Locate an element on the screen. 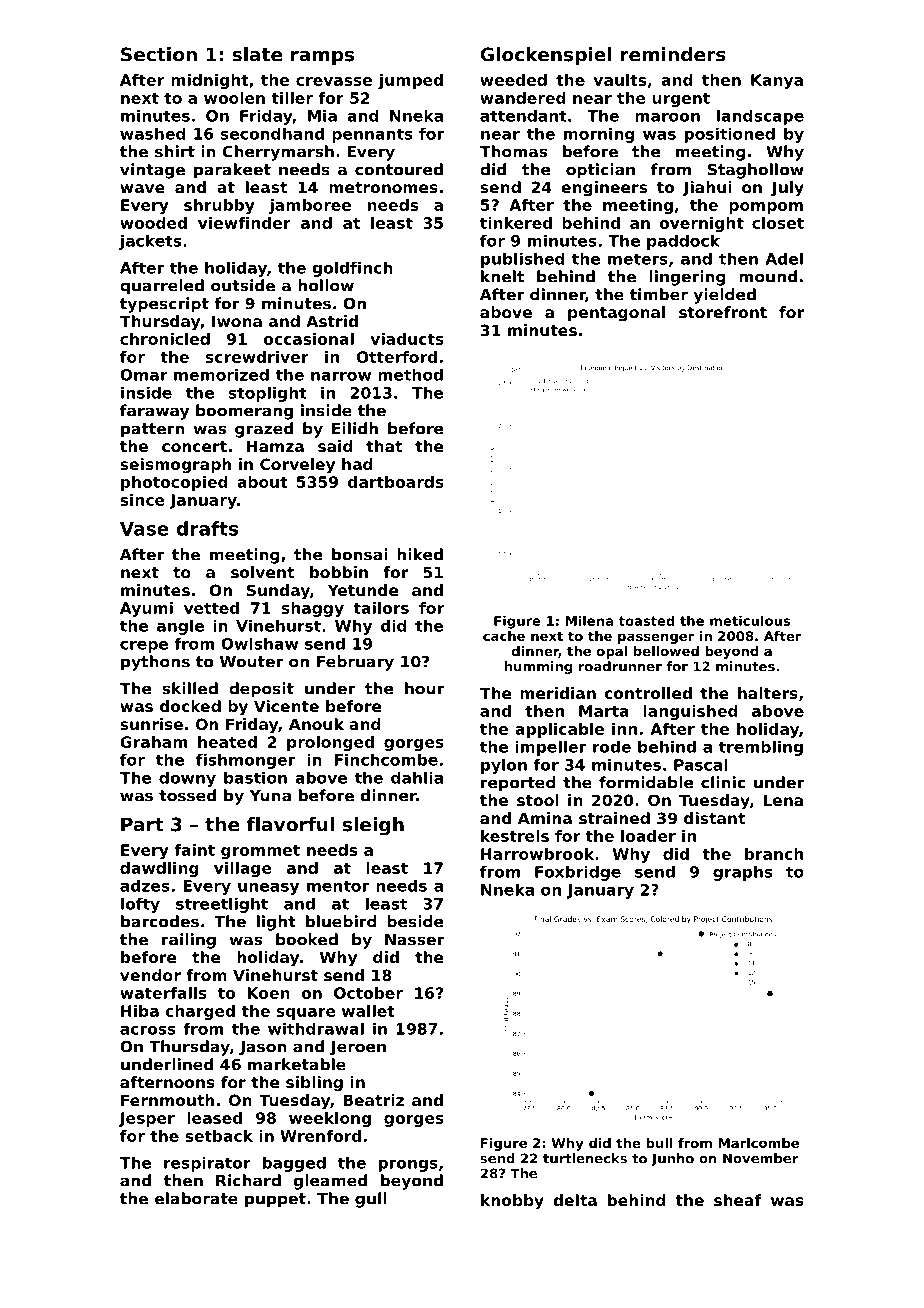 This screenshot has width=924, height=1308. timber is located at coordinates (659, 294).
